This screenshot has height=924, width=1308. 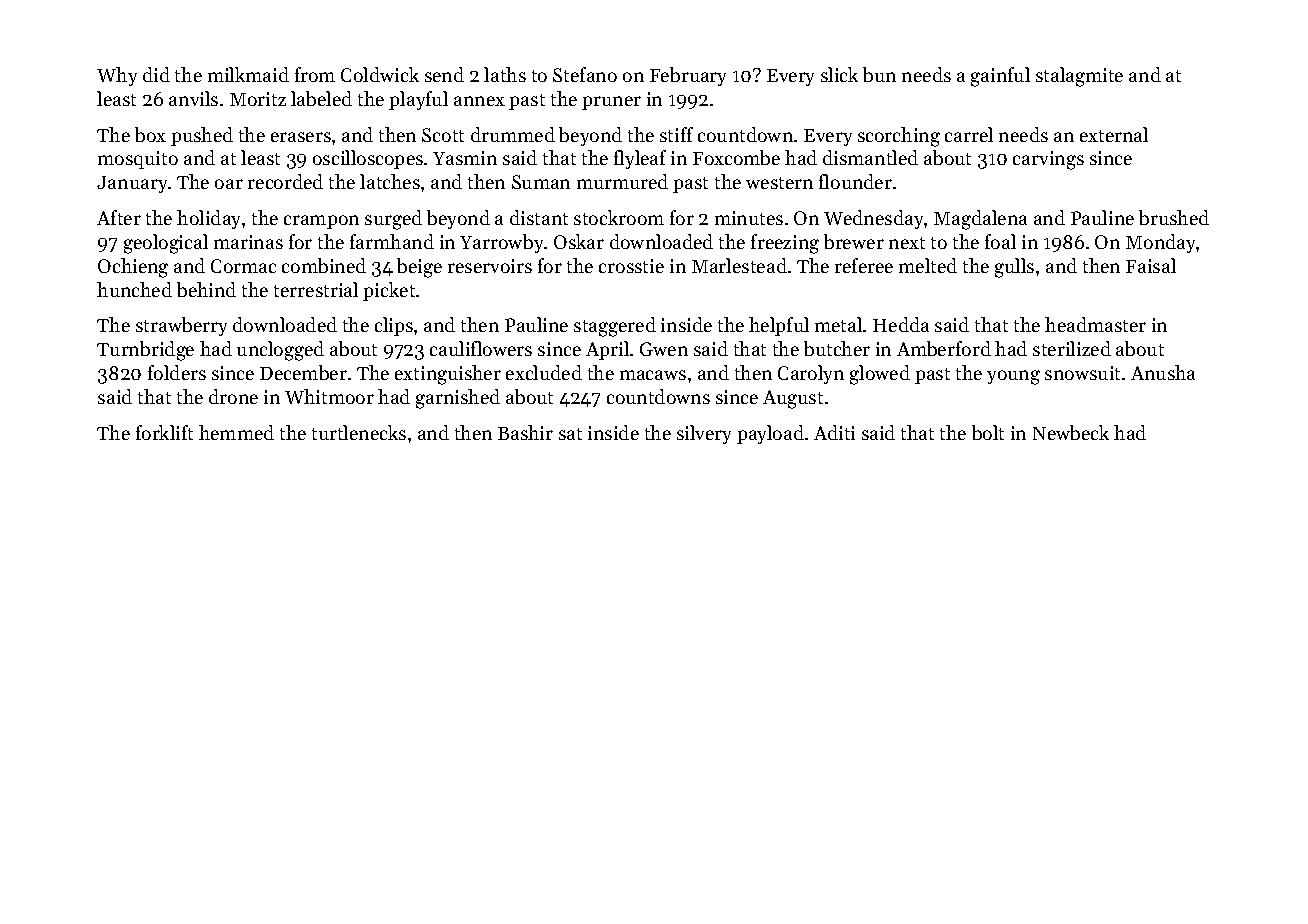 I want to click on Turnbridge, so click(x=145, y=351).
